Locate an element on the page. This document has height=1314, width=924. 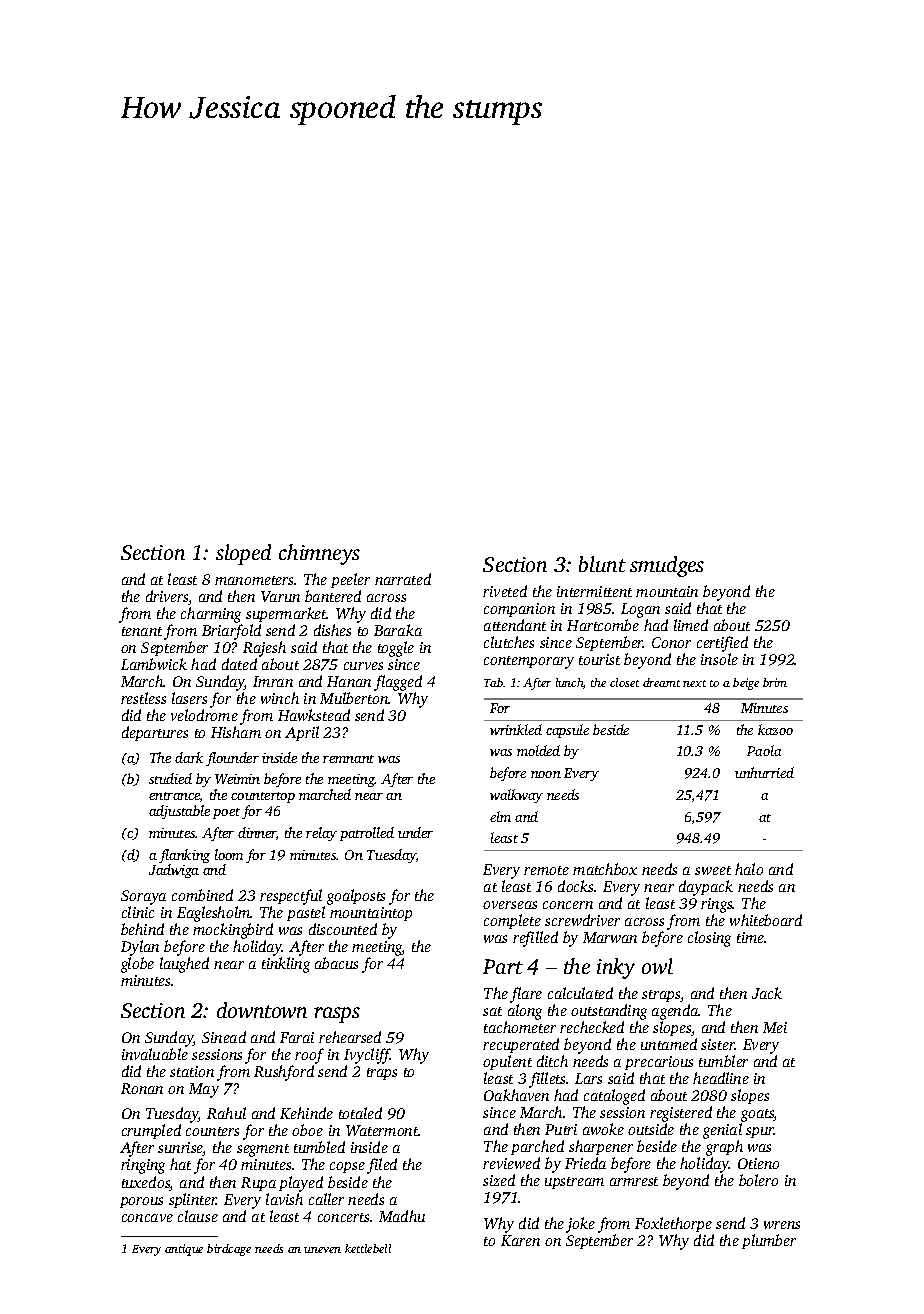
rings is located at coordinates (717, 905).
